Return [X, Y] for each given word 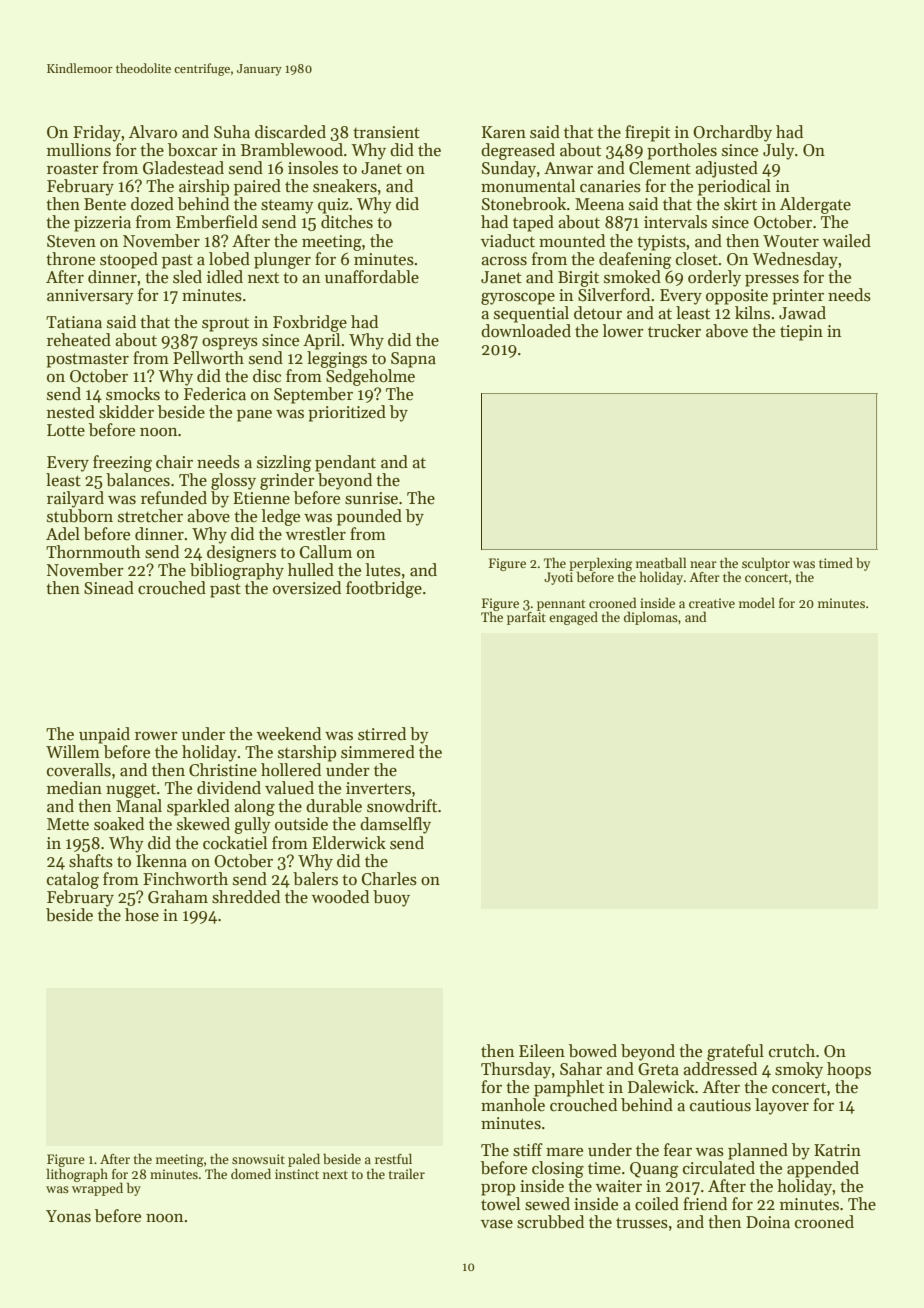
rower [156, 736]
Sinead [109, 588]
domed [251, 1173]
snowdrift [402, 806]
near [703, 564]
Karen [504, 132]
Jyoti [558, 578]
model [757, 602]
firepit [647, 133]
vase [497, 1224]
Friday [97, 133]
